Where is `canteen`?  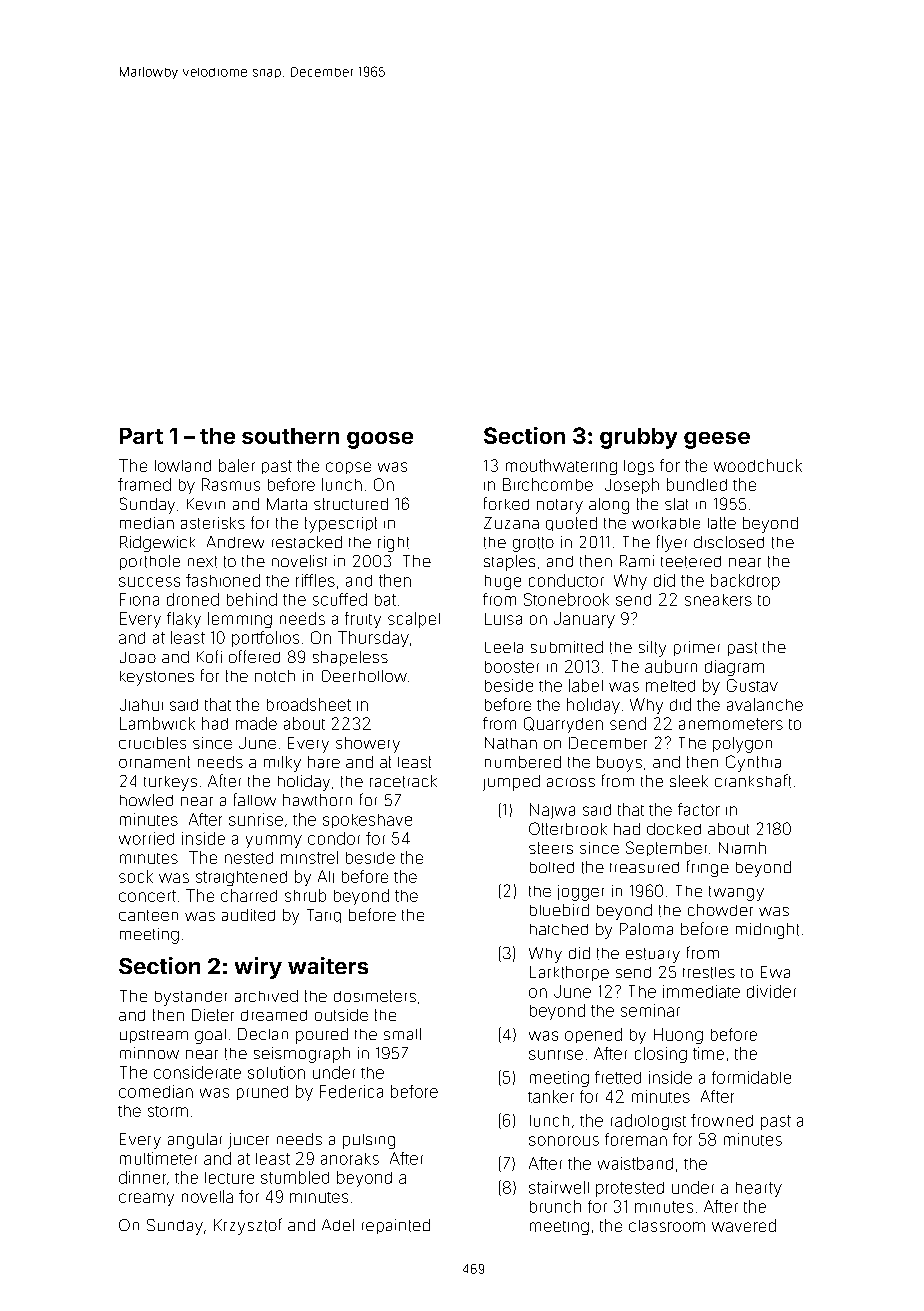
canteen is located at coordinates (148, 915).
